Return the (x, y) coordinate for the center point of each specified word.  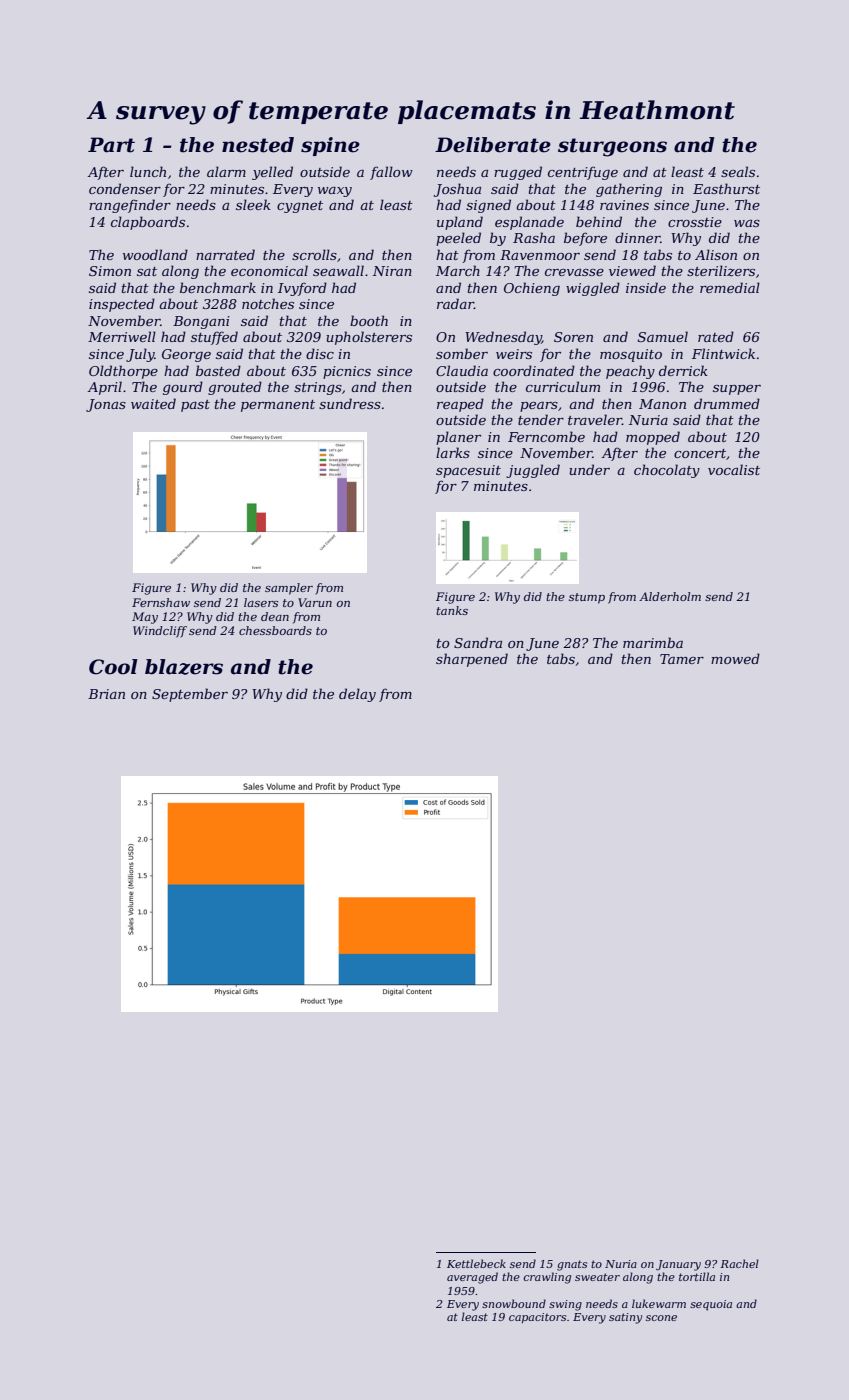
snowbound (514, 1303)
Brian (106, 694)
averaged (472, 1278)
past (195, 406)
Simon (110, 271)
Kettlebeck (476, 1263)
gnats (572, 1265)
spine (330, 146)
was (747, 223)
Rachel (739, 1263)
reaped (460, 405)
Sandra (478, 642)
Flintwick (723, 353)
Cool (113, 667)
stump (587, 598)
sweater (597, 1277)
